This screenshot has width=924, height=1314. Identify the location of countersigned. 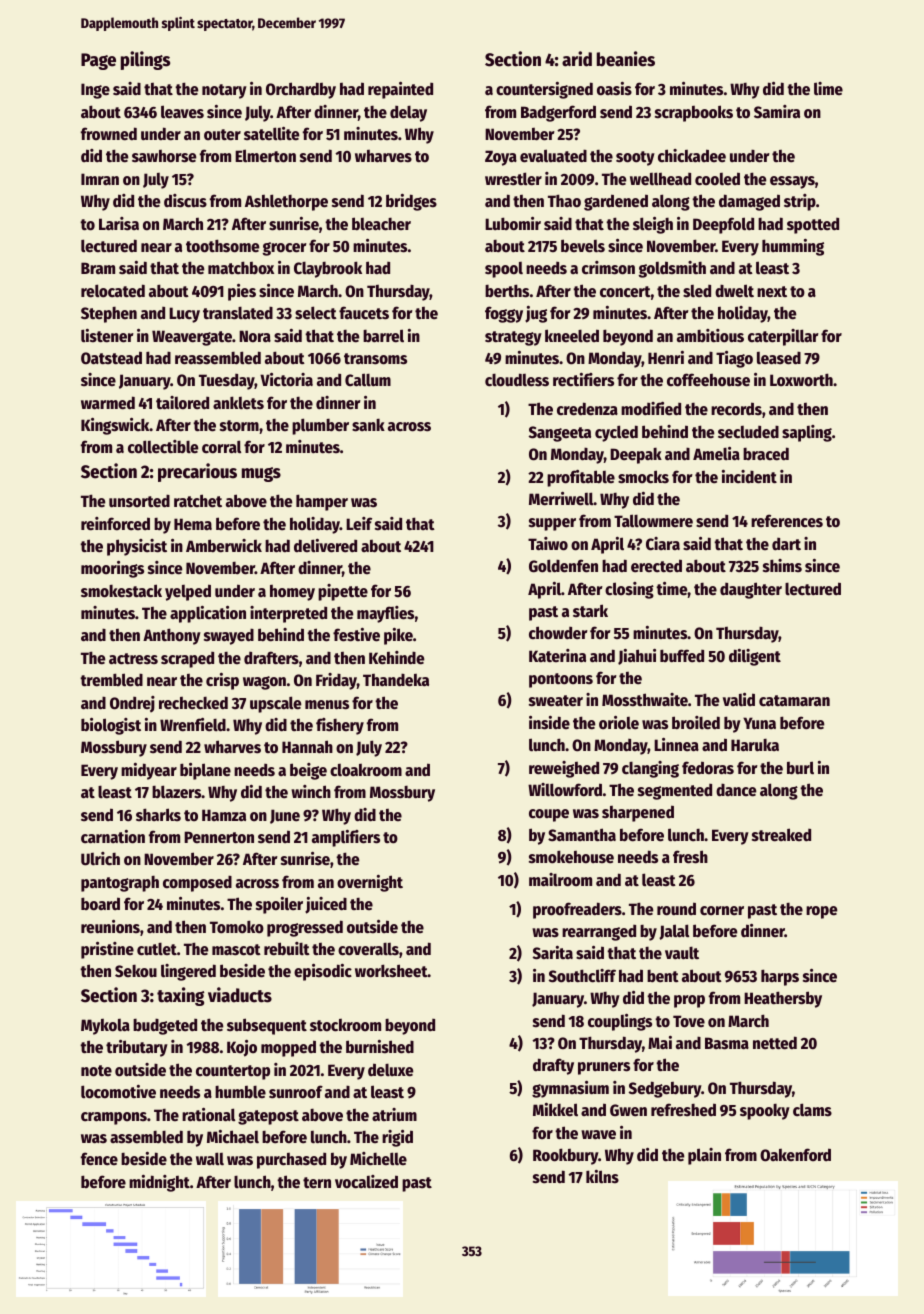
(544, 90).
